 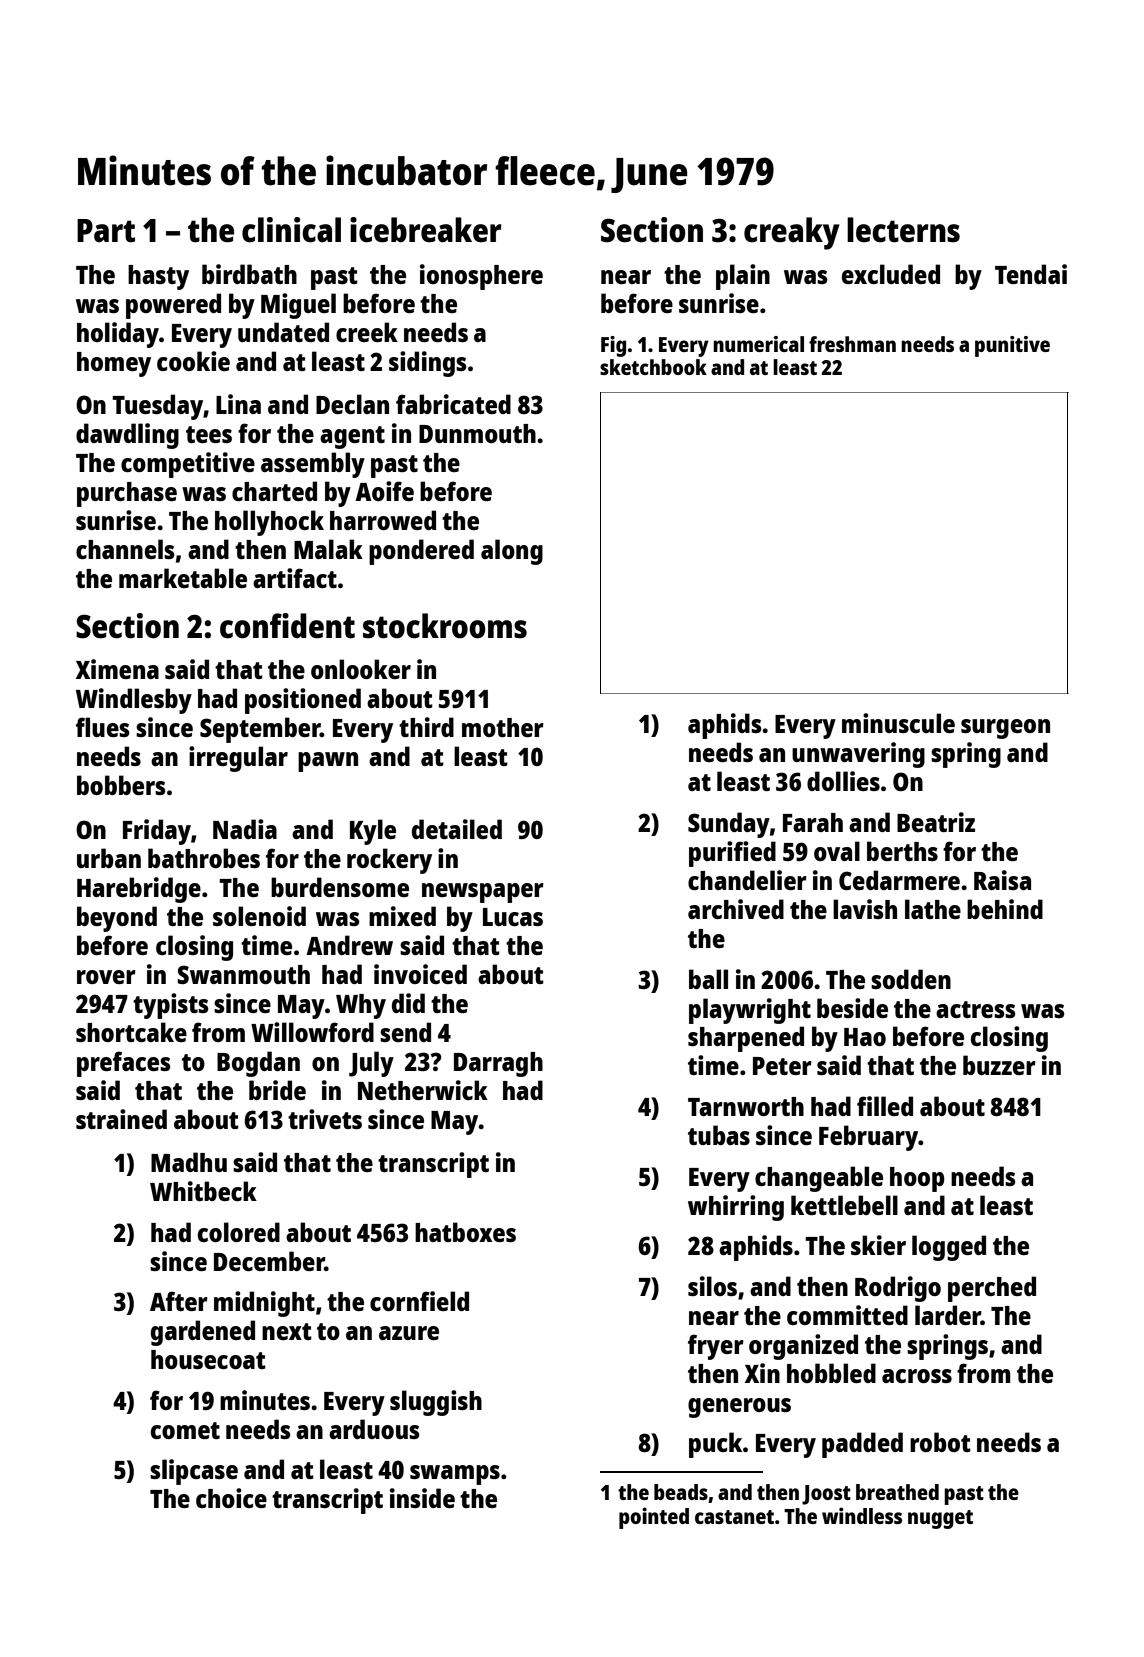 I want to click on surgeon, so click(x=1005, y=729).
